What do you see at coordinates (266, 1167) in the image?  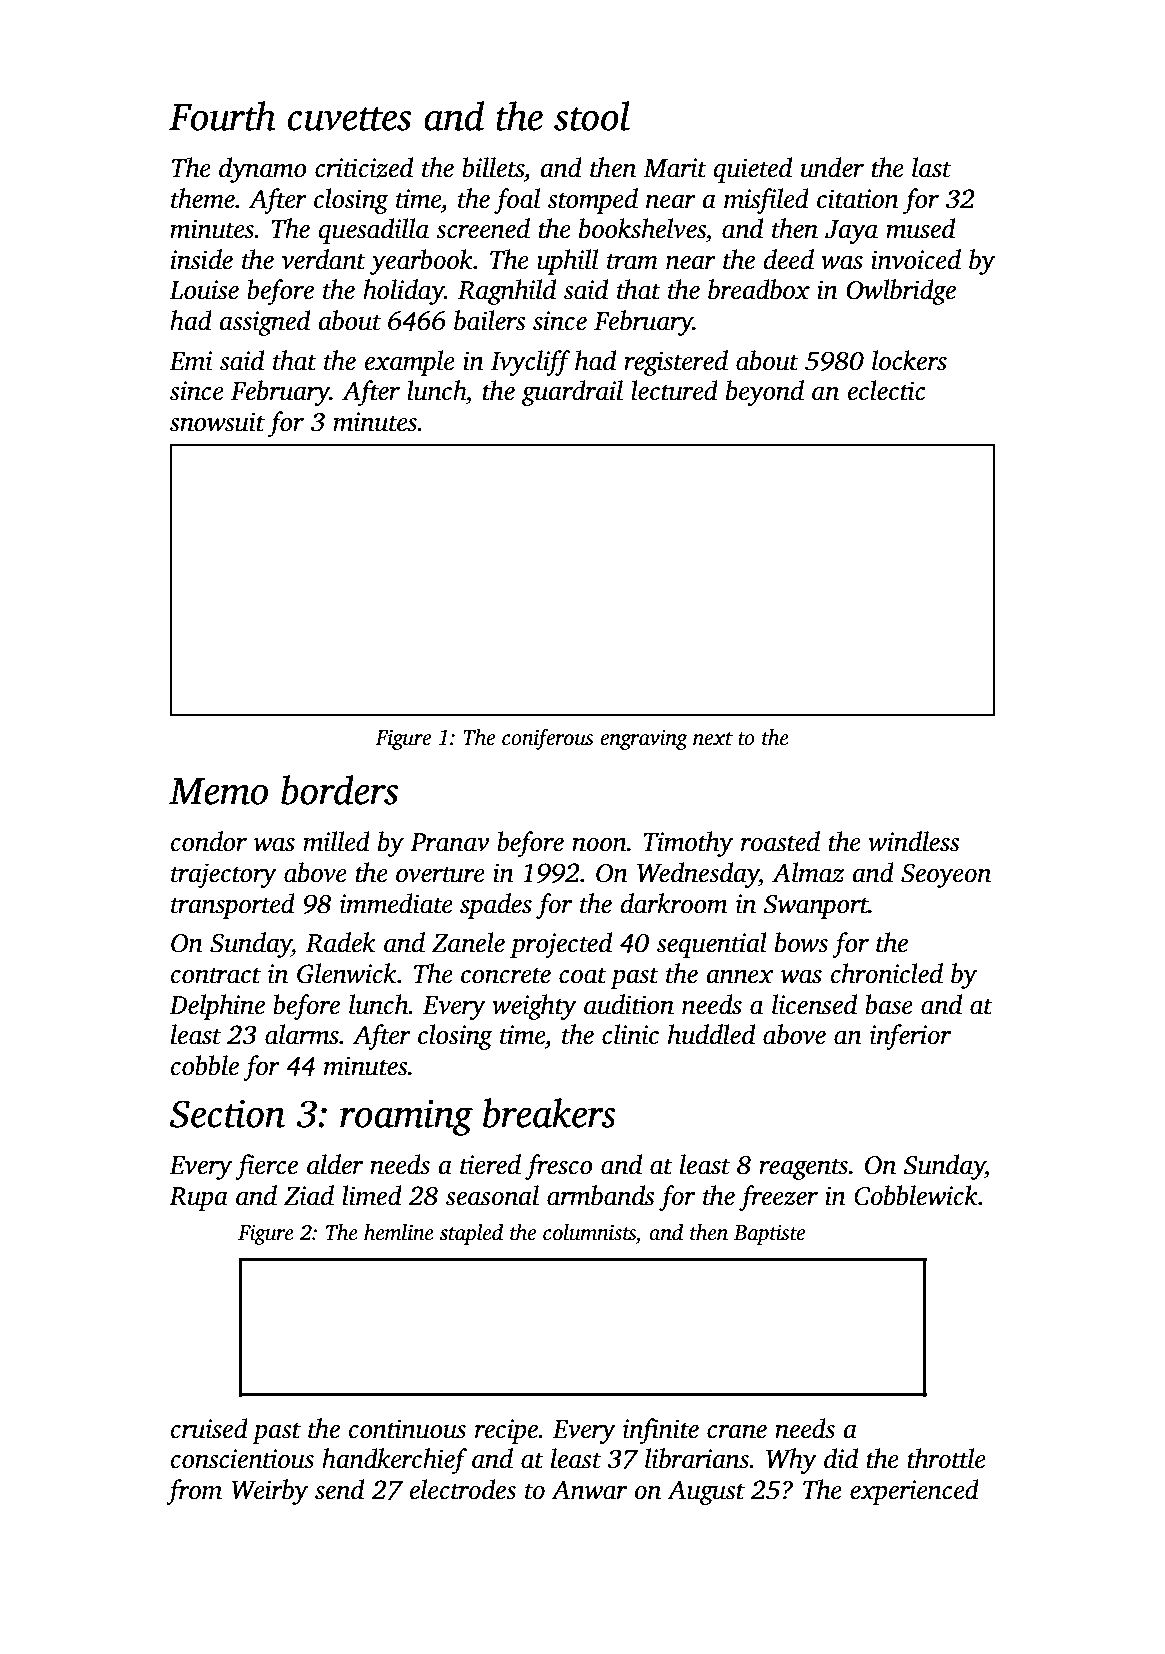 I see `fierce` at bounding box center [266, 1167].
